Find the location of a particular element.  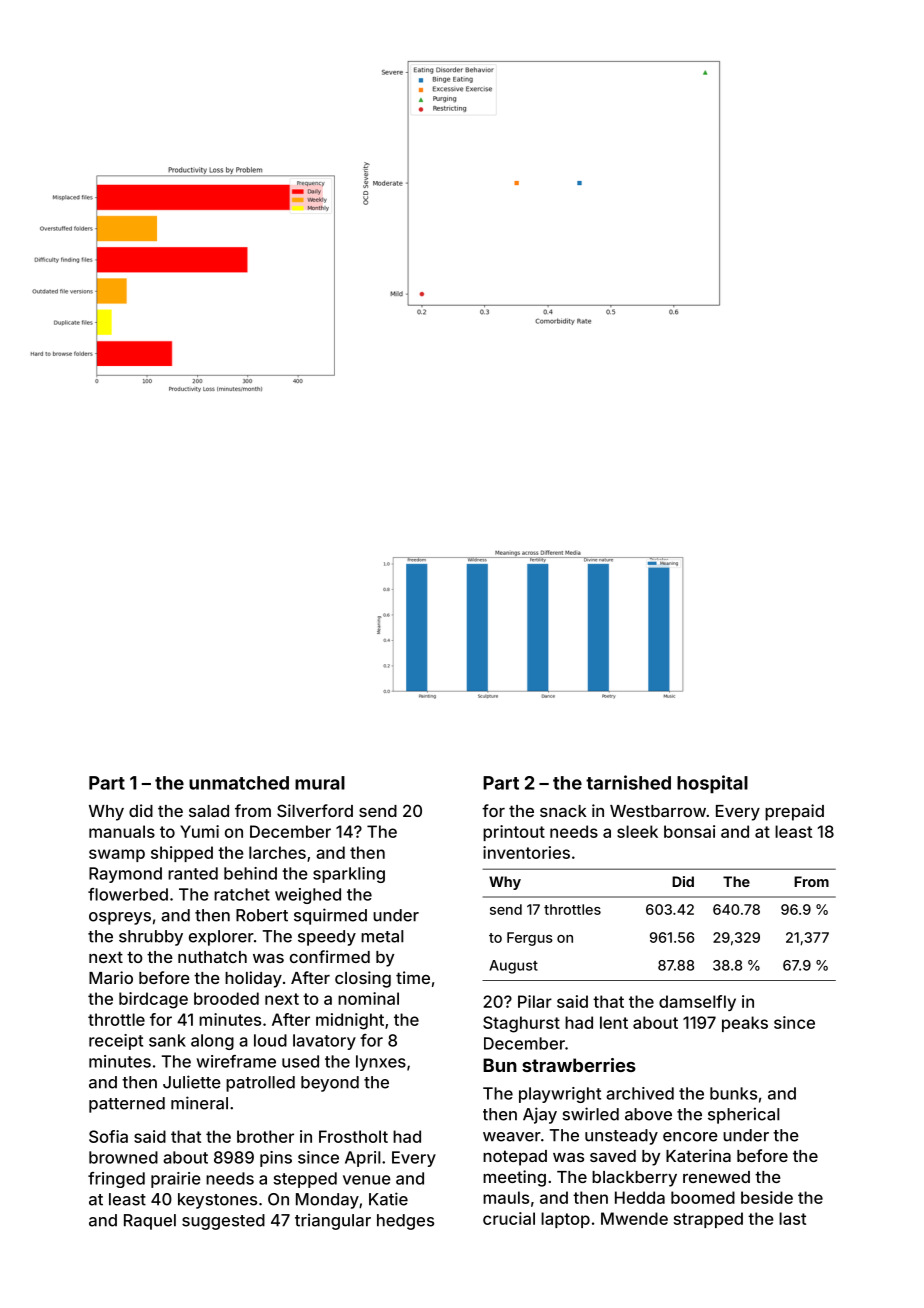

inventories is located at coordinates (526, 852).
